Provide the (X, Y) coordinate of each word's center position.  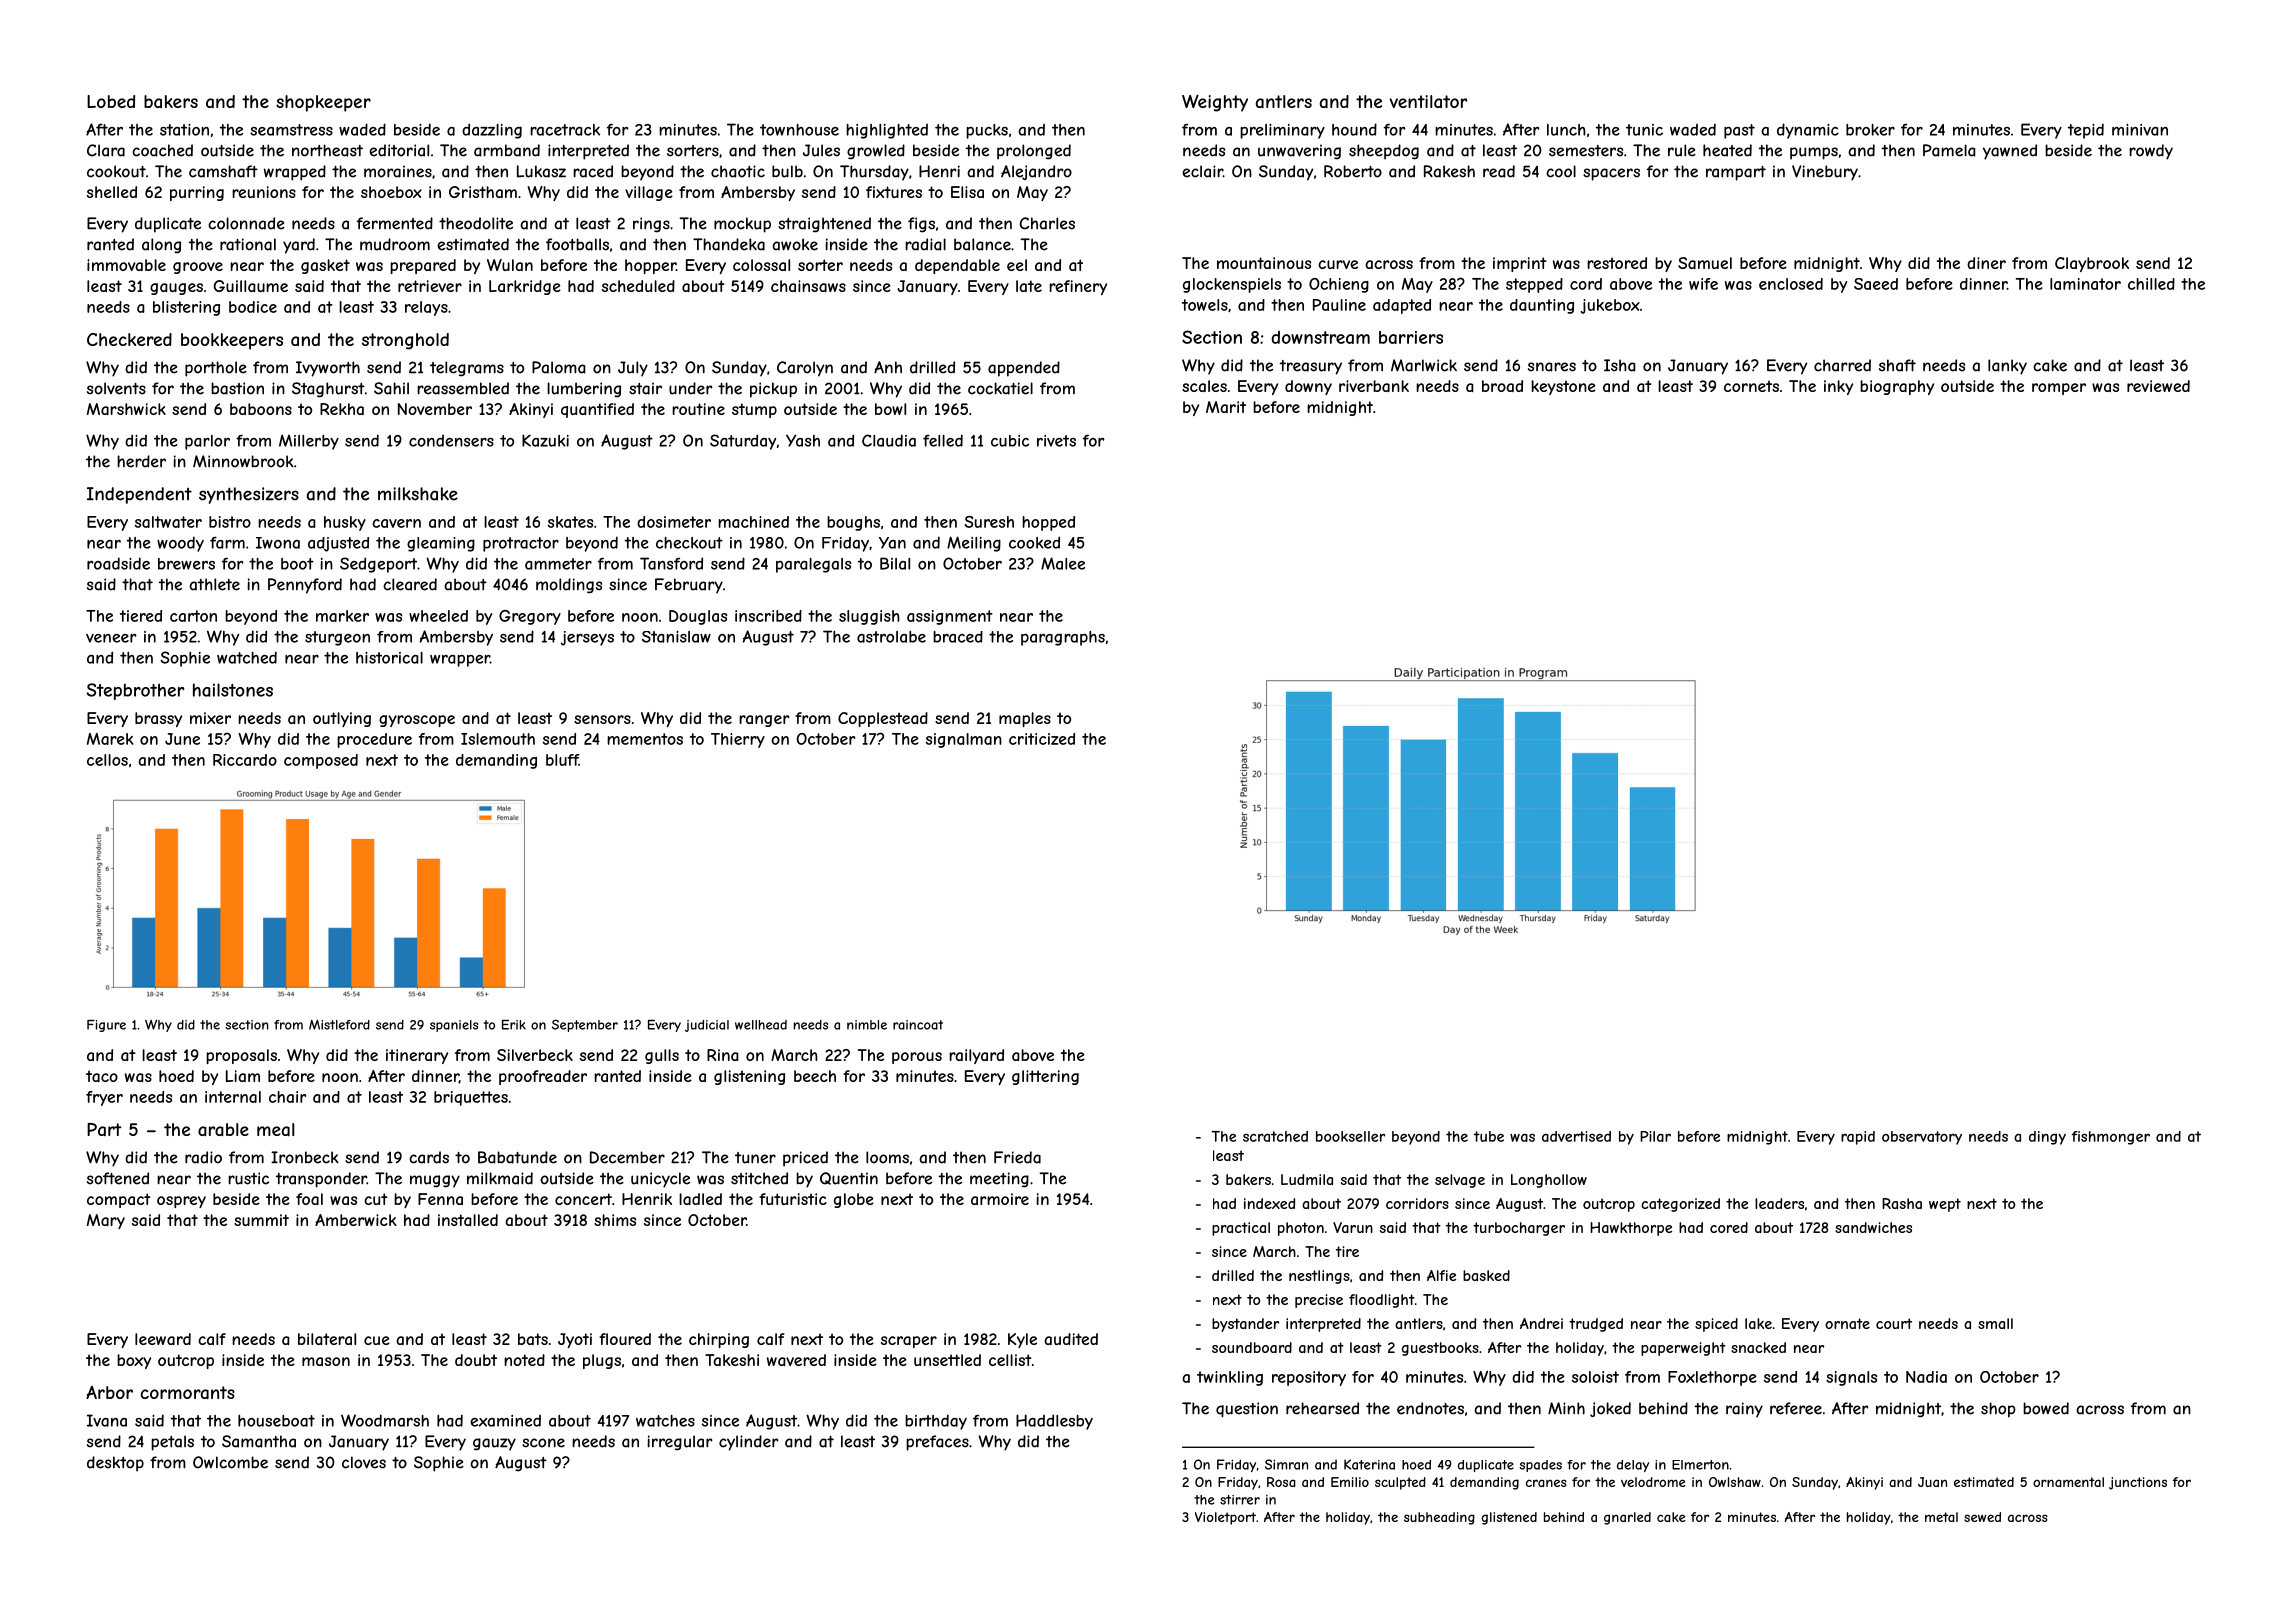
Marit (1226, 407)
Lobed (111, 101)
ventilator (1428, 101)
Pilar (1655, 1136)
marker (342, 616)
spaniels (454, 1026)
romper (2059, 389)
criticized (1042, 739)
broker (1870, 130)
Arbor (109, 1392)
